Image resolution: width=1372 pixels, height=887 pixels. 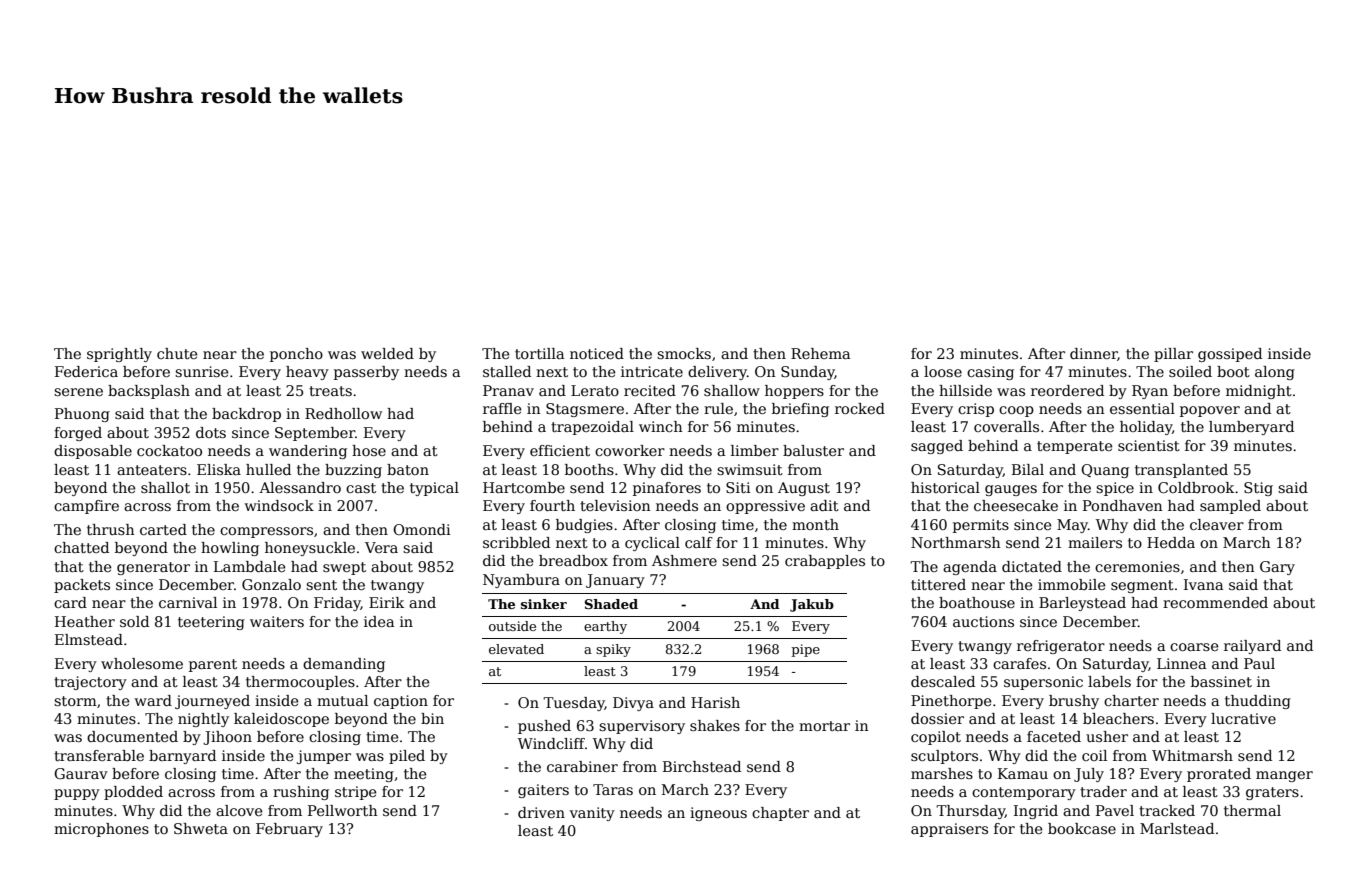 What do you see at coordinates (806, 650) in the document?
I see `pipe` at bounding box center [806, 650].
